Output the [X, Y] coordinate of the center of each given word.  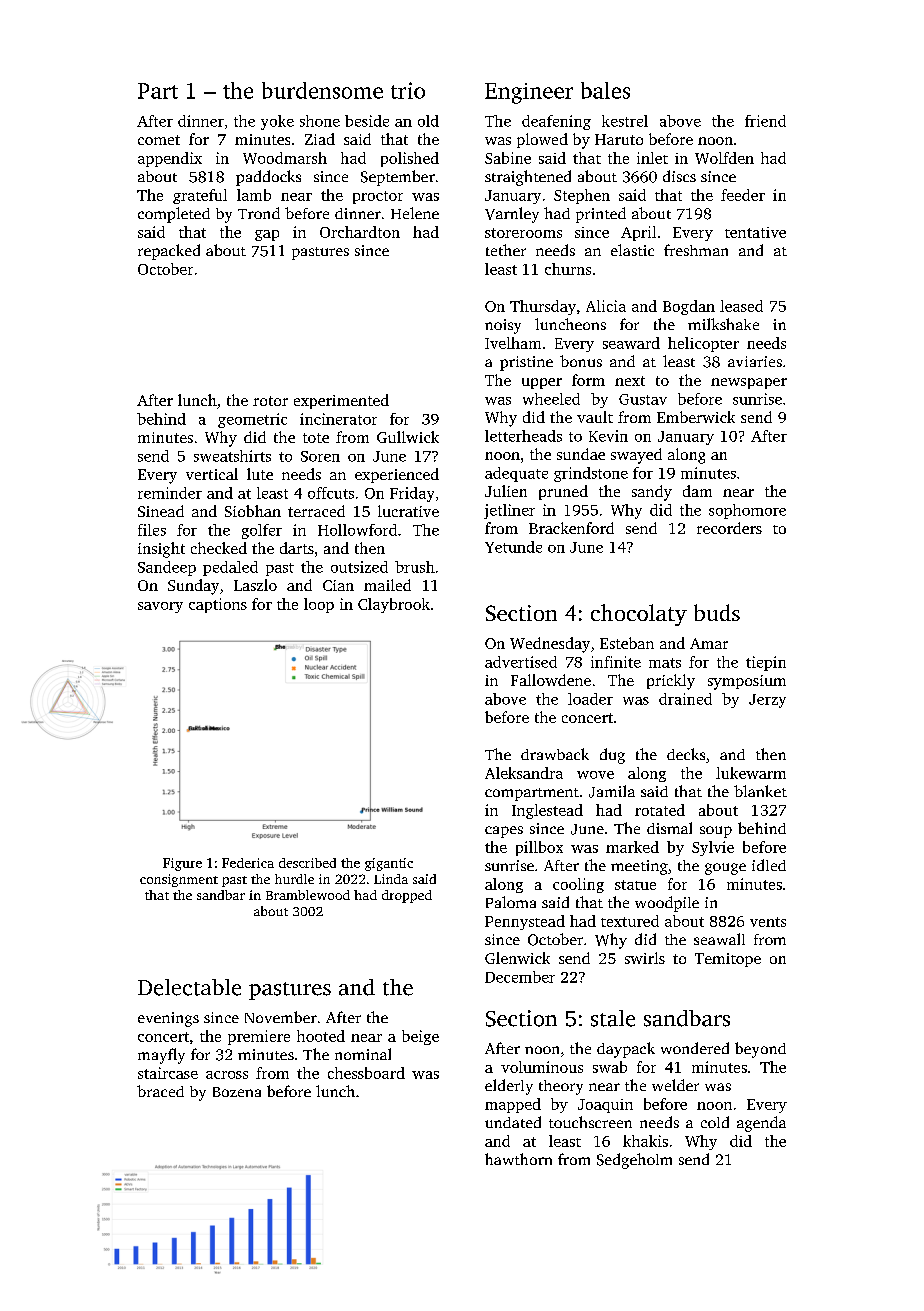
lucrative [408, 511]
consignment [179, 880]
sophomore [747, 511]
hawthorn [518, 1159]
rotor [270, 401]
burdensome [322, 90]
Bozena [237, 1092]
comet [159, 140]
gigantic [389, 864]
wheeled [551, 399]
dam [697, 491]
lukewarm [751, 773]
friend [765, 121]
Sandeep [167, 568]
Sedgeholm [634, 1161]
